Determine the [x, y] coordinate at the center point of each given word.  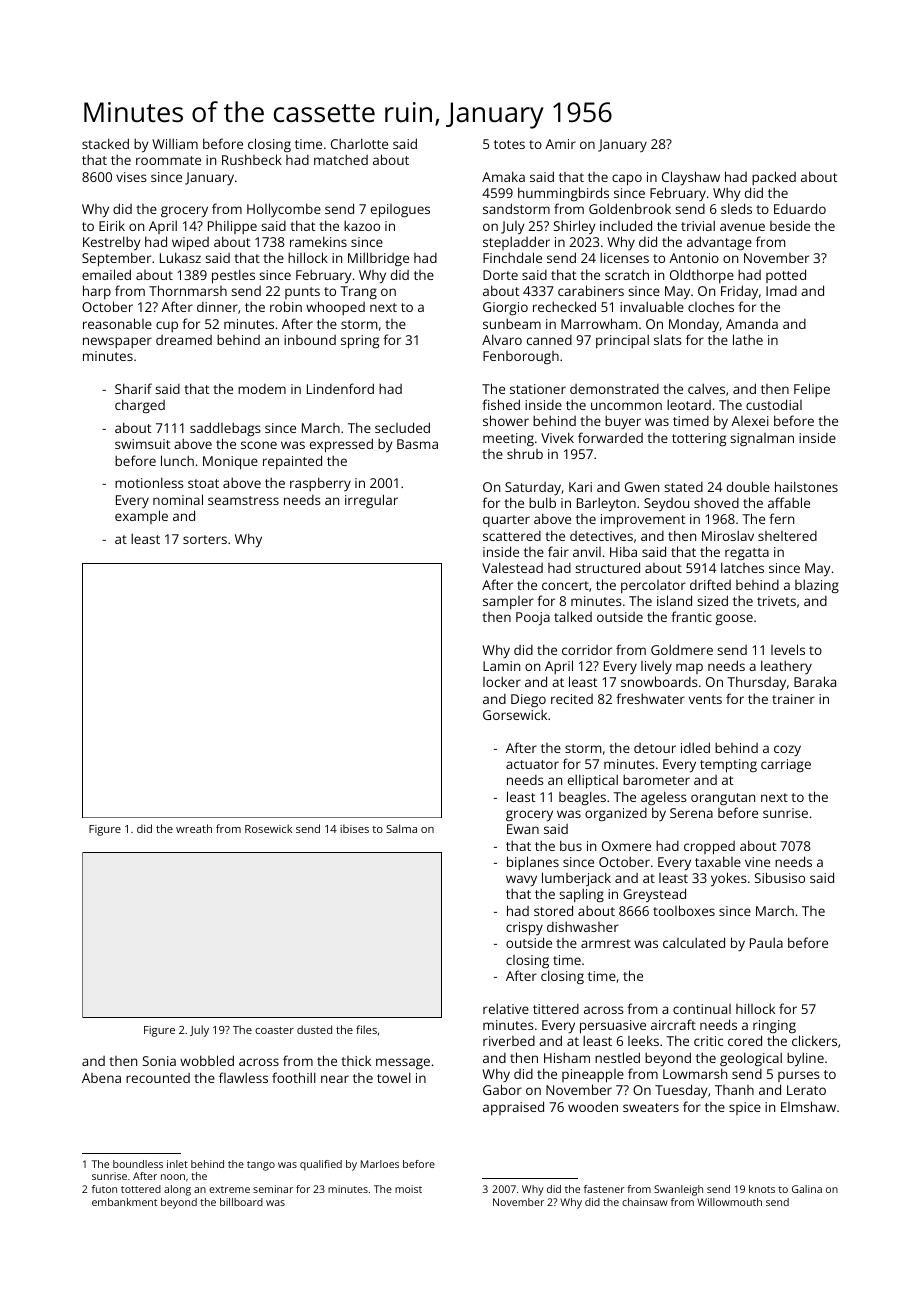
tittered [556, 1009]
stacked [105, 143]
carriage [786, 765]
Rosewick [268, 828]
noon [173, 1177]
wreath [194, 828]
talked [573, 616]
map [689, 668]
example [141, 517]
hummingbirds [563, 194]
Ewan [523, 829]
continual [702, 1009]
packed [774, 178]
